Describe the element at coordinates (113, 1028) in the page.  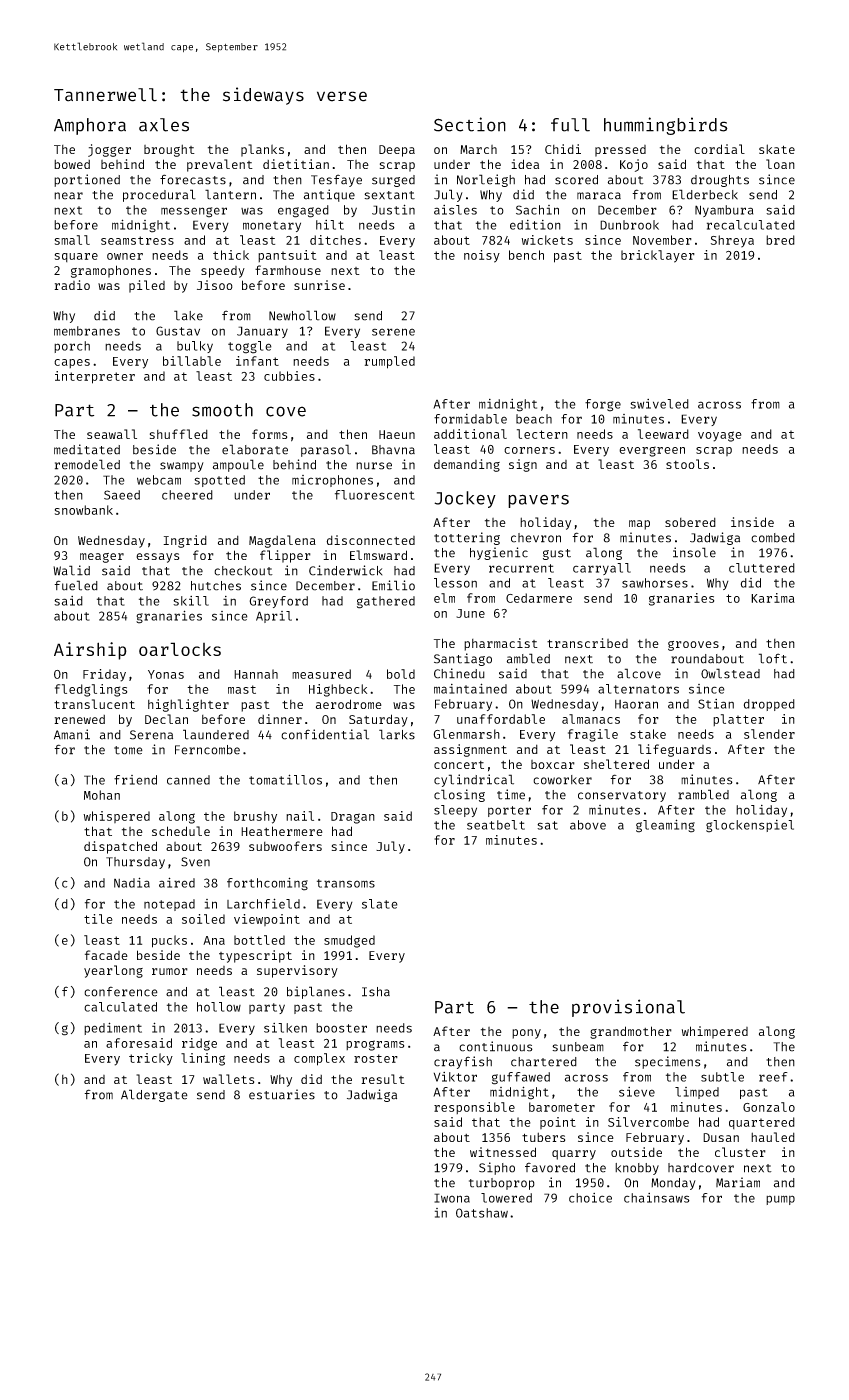
I see `pediment` at that location.
